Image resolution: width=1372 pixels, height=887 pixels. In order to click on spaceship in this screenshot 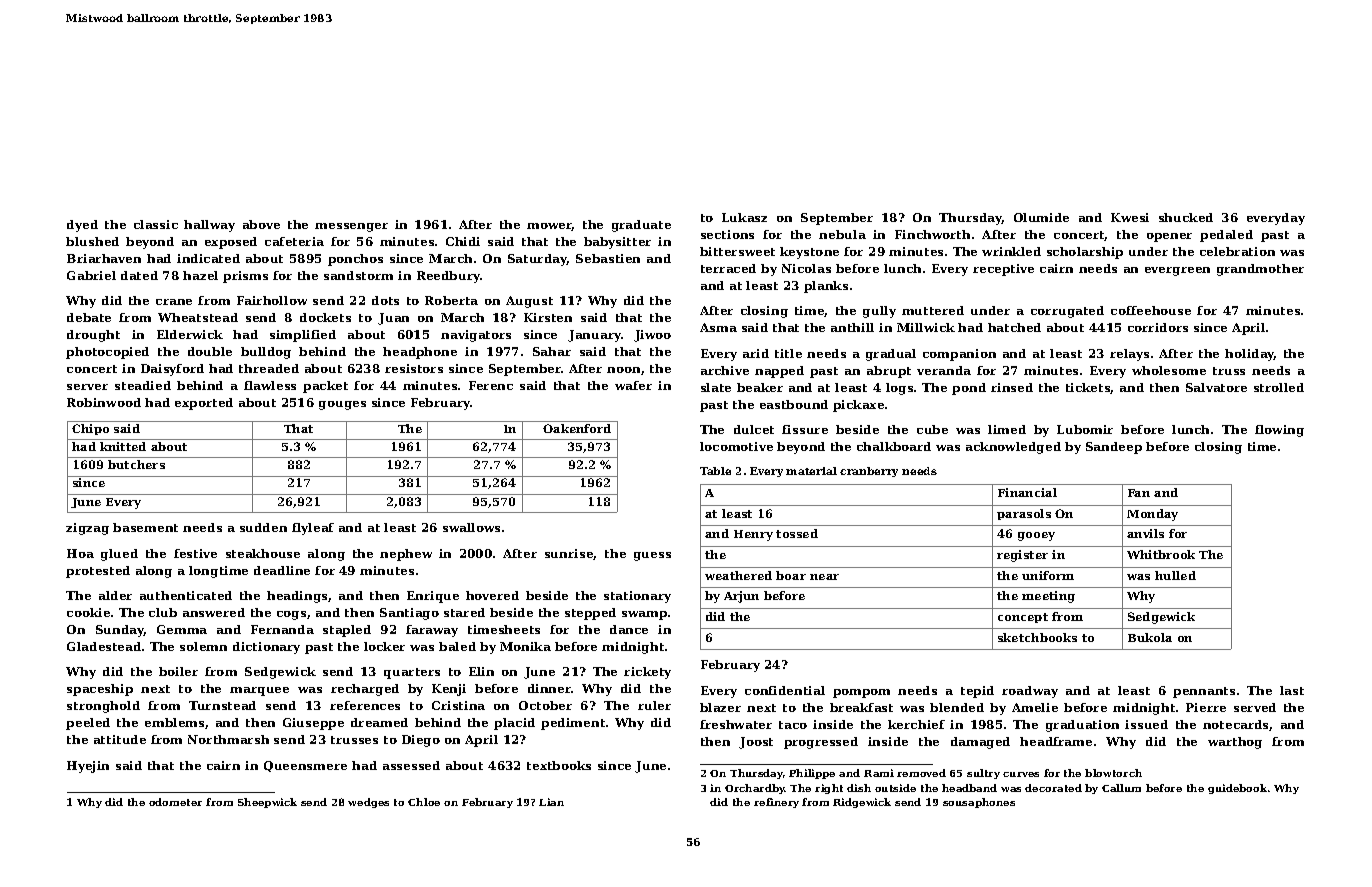, I will do `click(100, 690)`.
